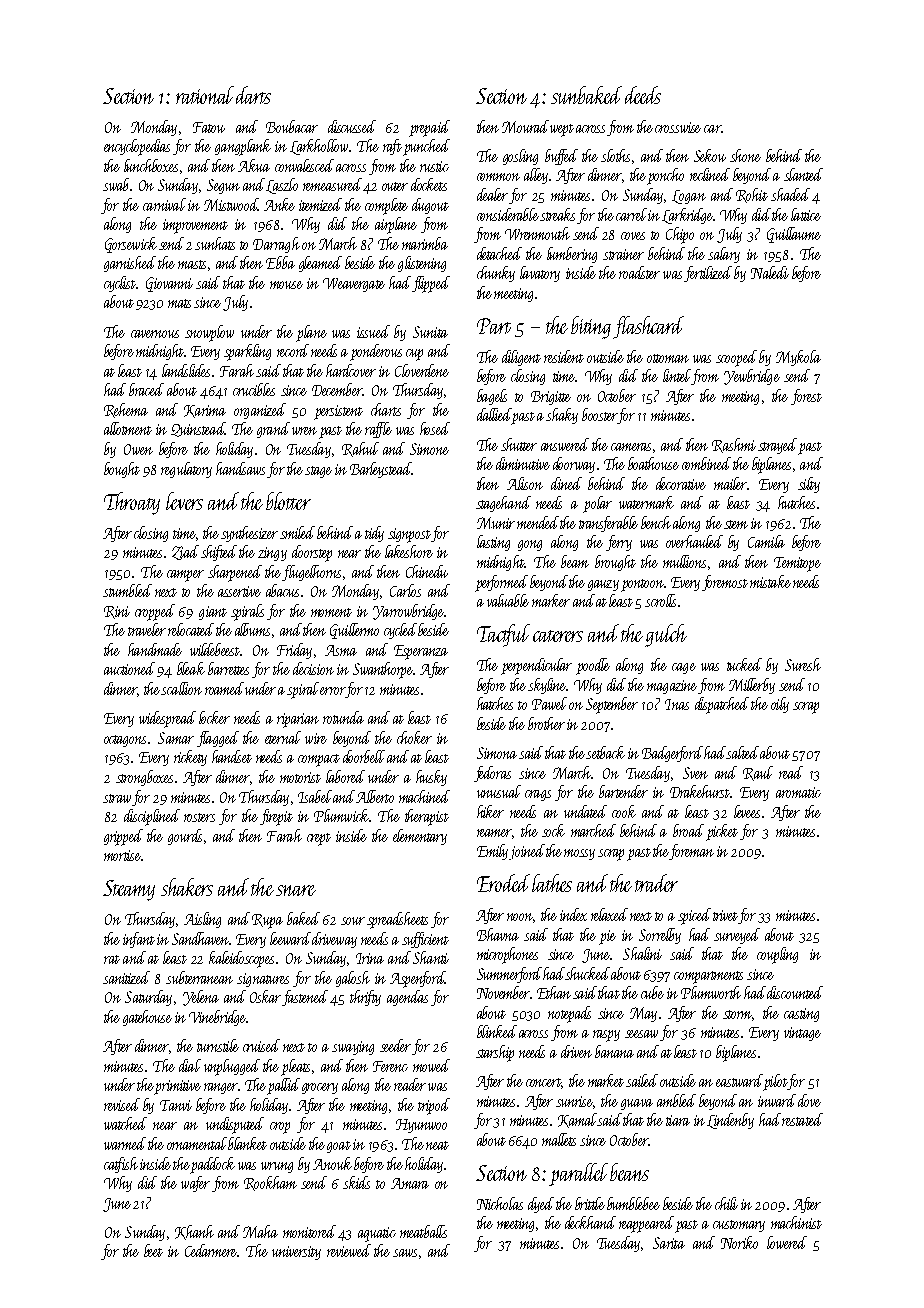 The width and height of the image is (924, 1308). I want to click on prepaid, so click(429, 128).
